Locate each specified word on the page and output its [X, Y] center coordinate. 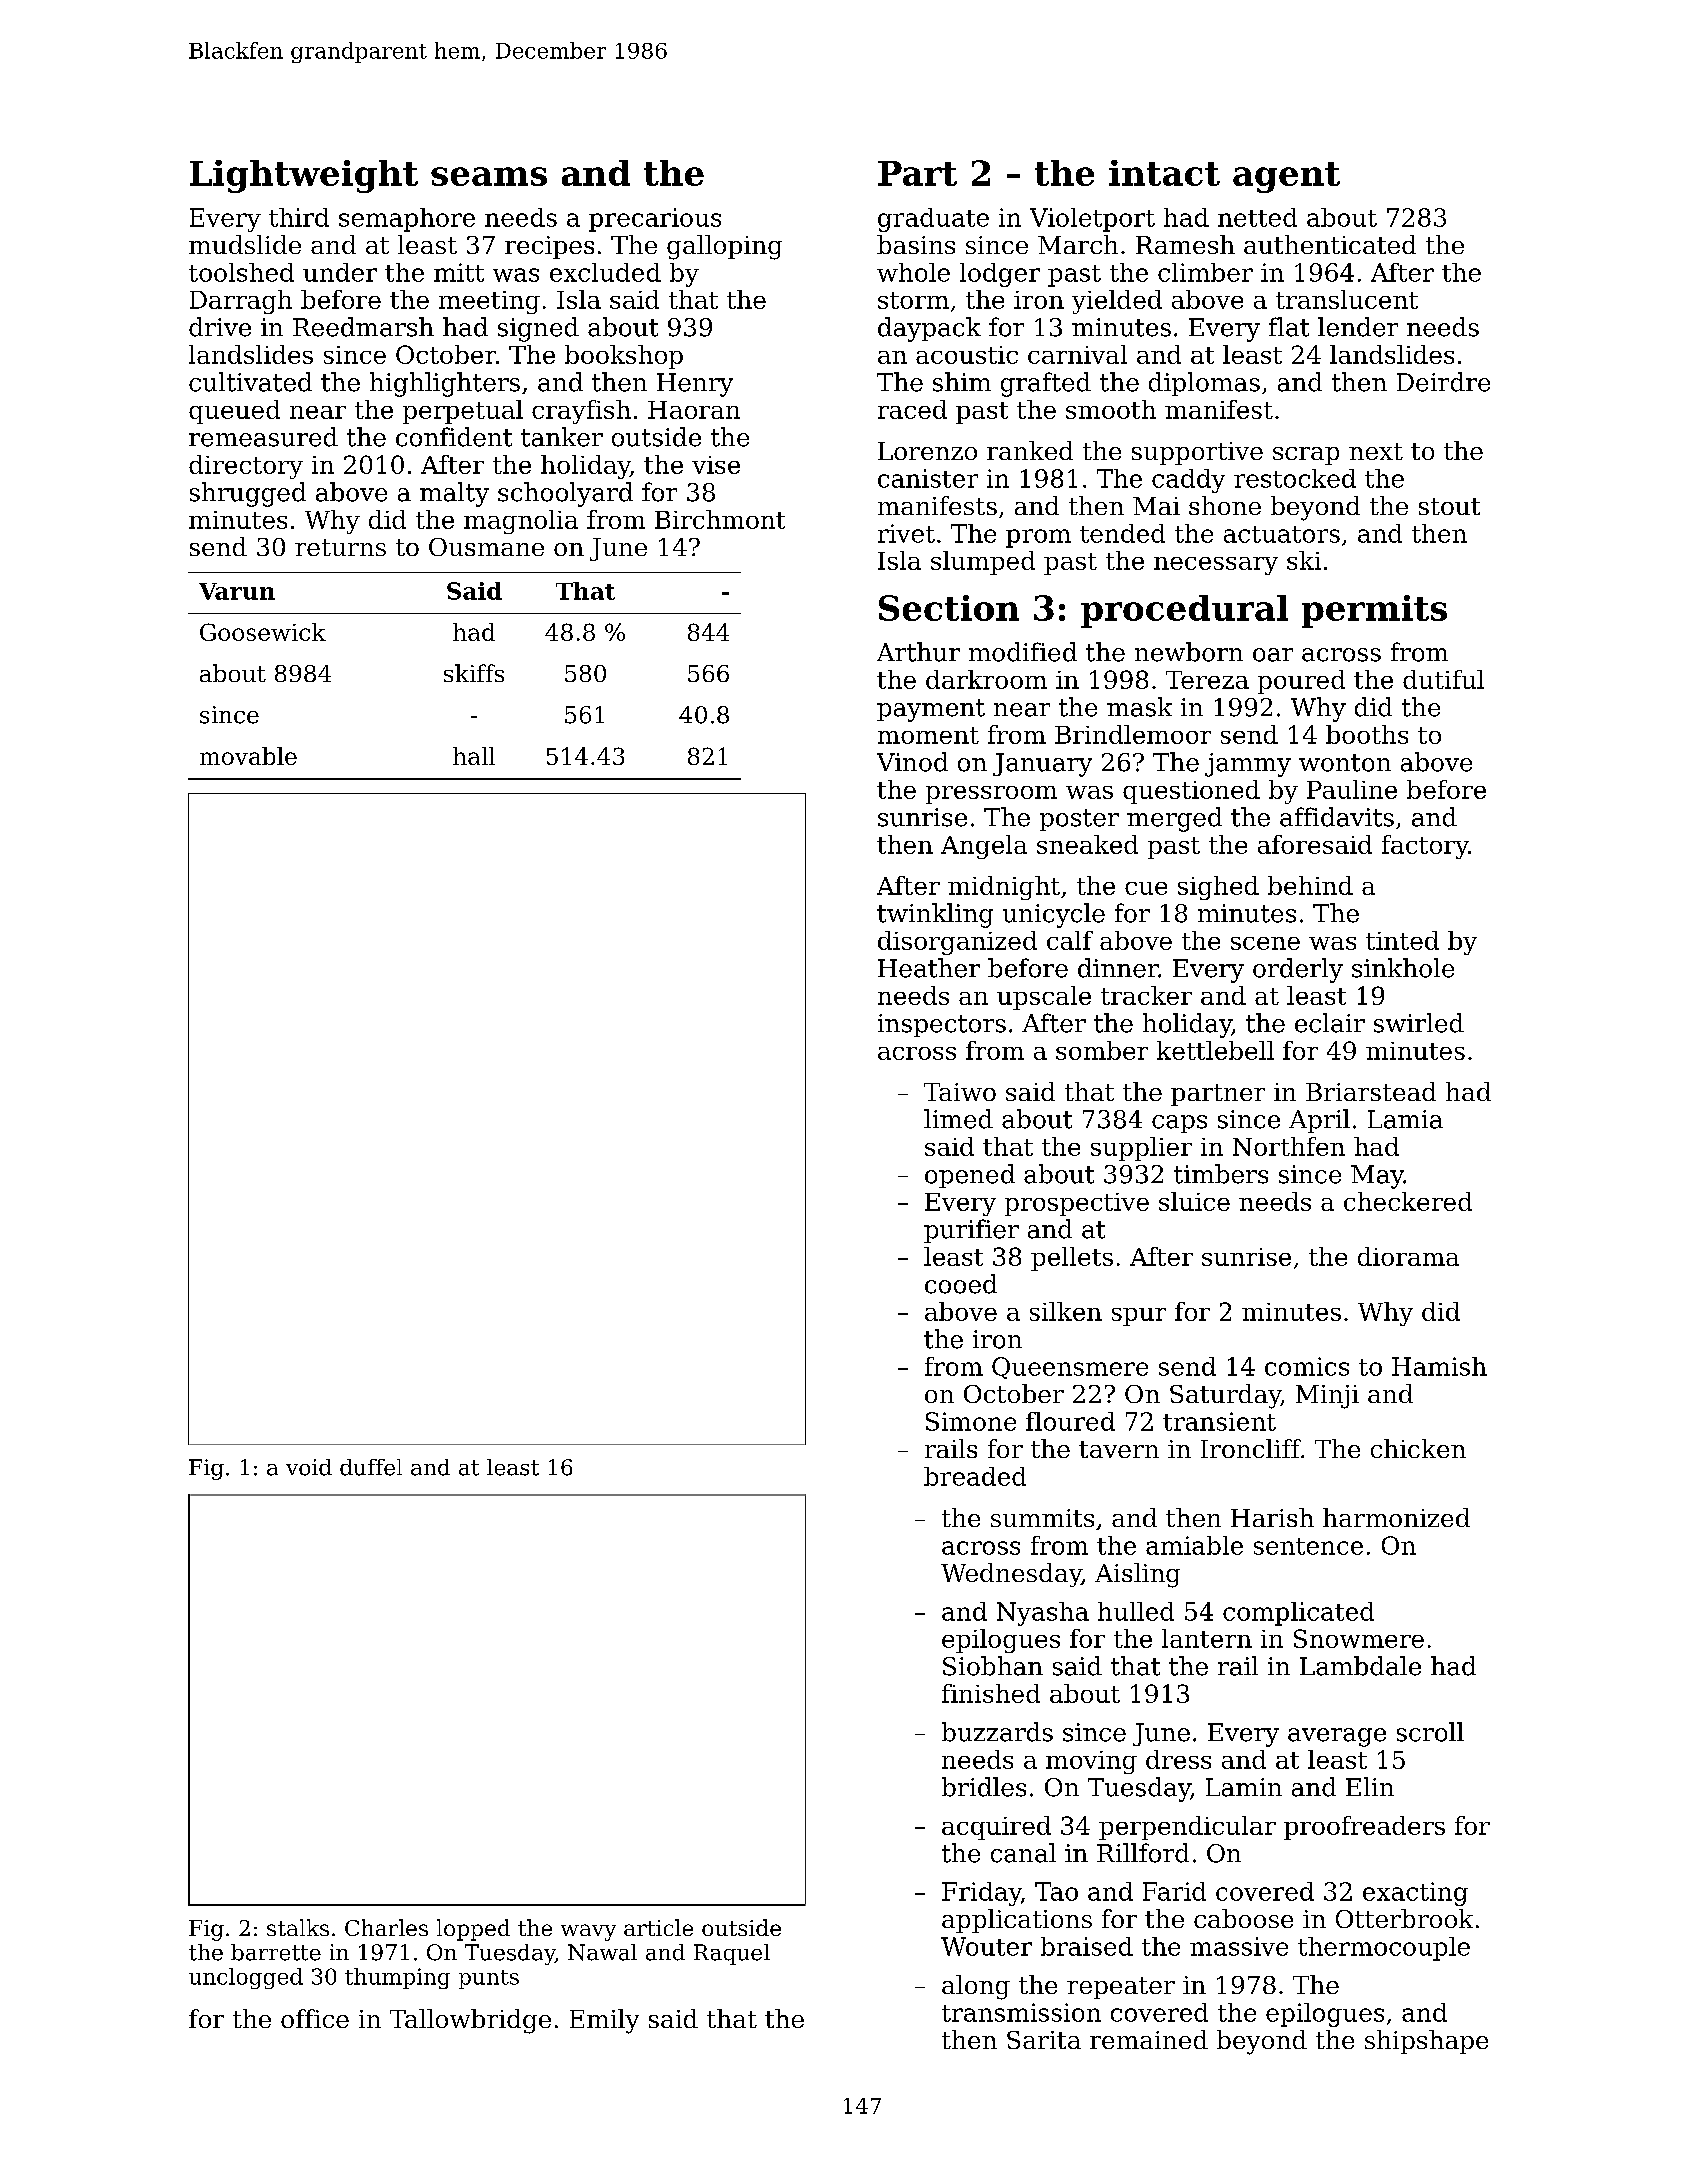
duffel [371, 1467]
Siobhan [993, 1666]
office [315, 2018]
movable [248, 756]
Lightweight [304, 176]
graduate [933, 220]
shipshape [1426, 2042]
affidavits [1337, 817]
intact [1164, 173]
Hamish [1439, 1366]
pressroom [991, 795]
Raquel [732, 1954]
